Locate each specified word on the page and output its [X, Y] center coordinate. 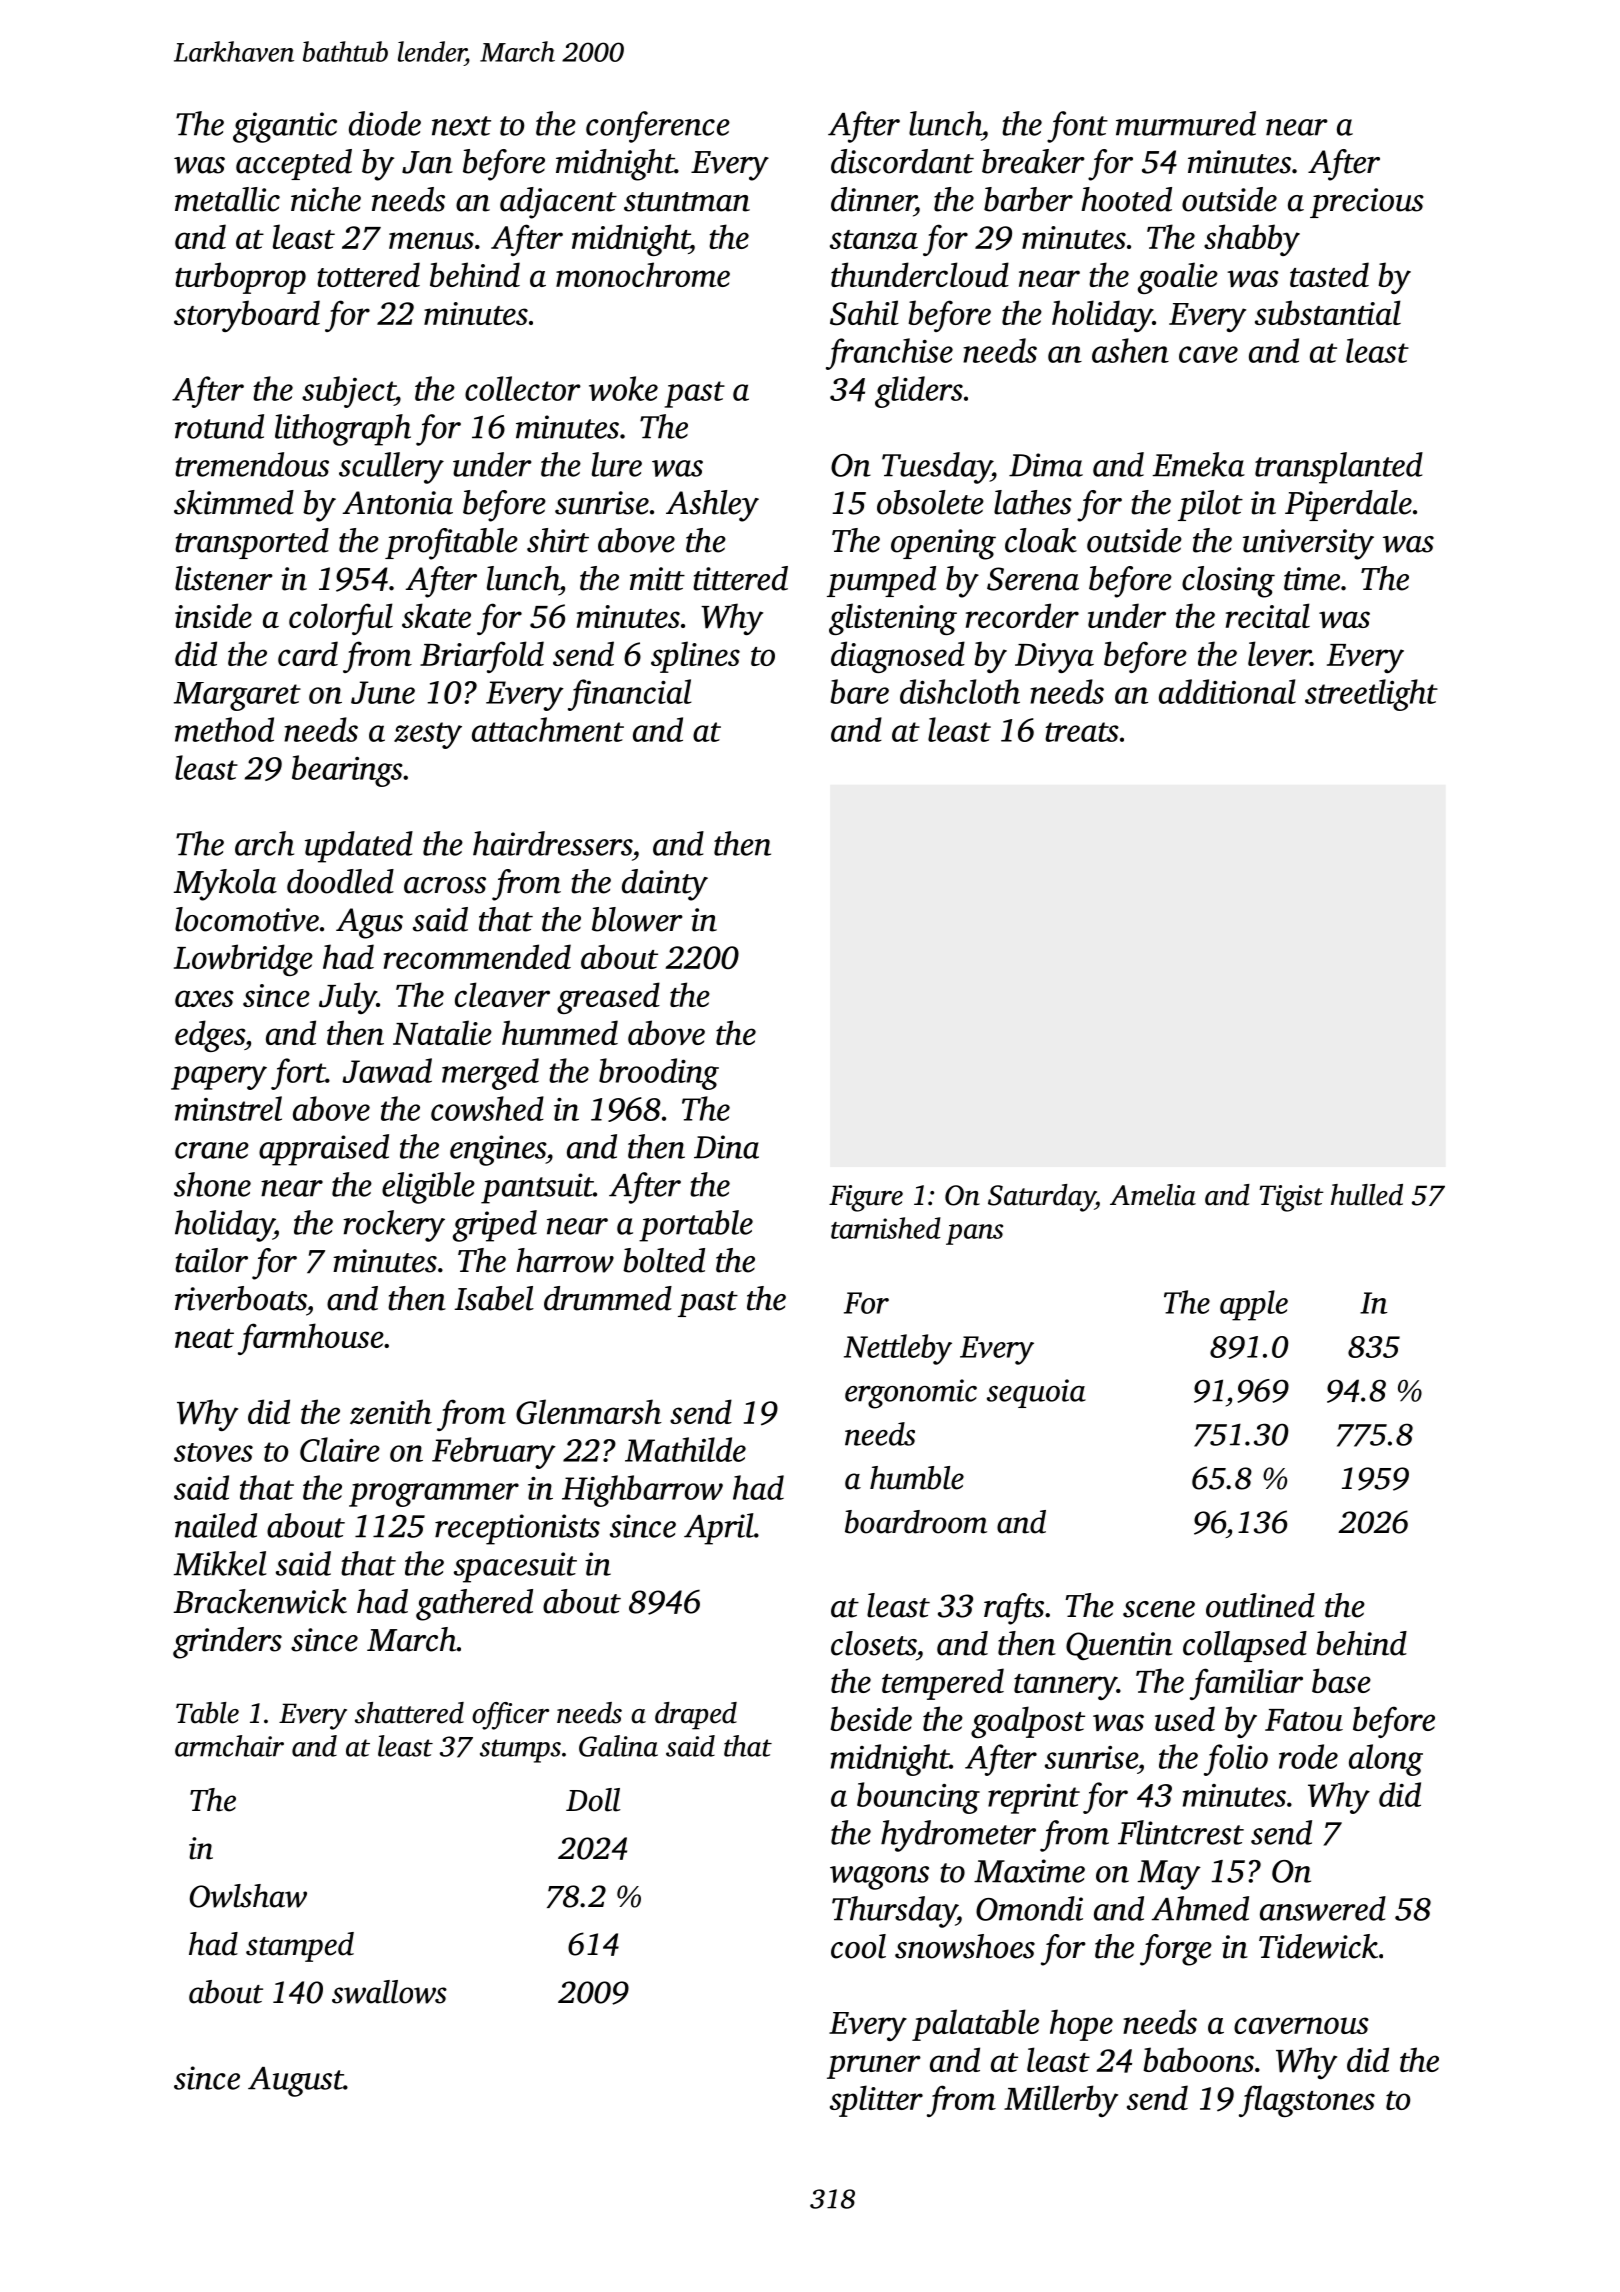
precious [1367, 203]
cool [858, 1946]
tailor [211, 1260]
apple [1254, 1305]
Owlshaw [248, 1896]
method [224, 729]
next [461, 126]
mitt [657, 579]
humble [917, 1478]
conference [658, 127]
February [494, 1453]
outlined [1260, 1605]
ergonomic [911, 1394]
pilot [1210, 505]
